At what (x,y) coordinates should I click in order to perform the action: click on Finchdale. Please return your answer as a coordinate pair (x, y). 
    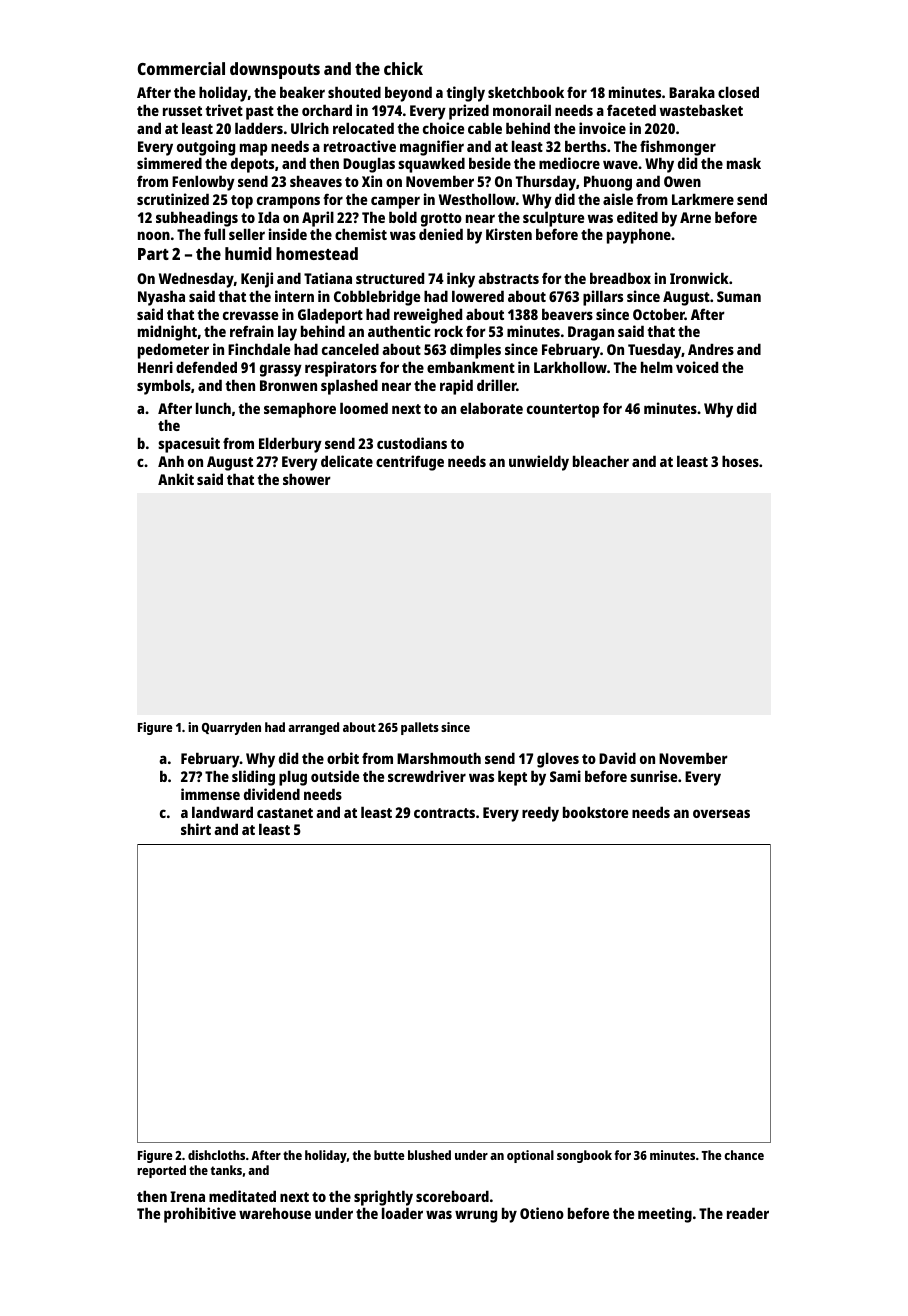
    Looking at the image, I should click on (259, 349).
